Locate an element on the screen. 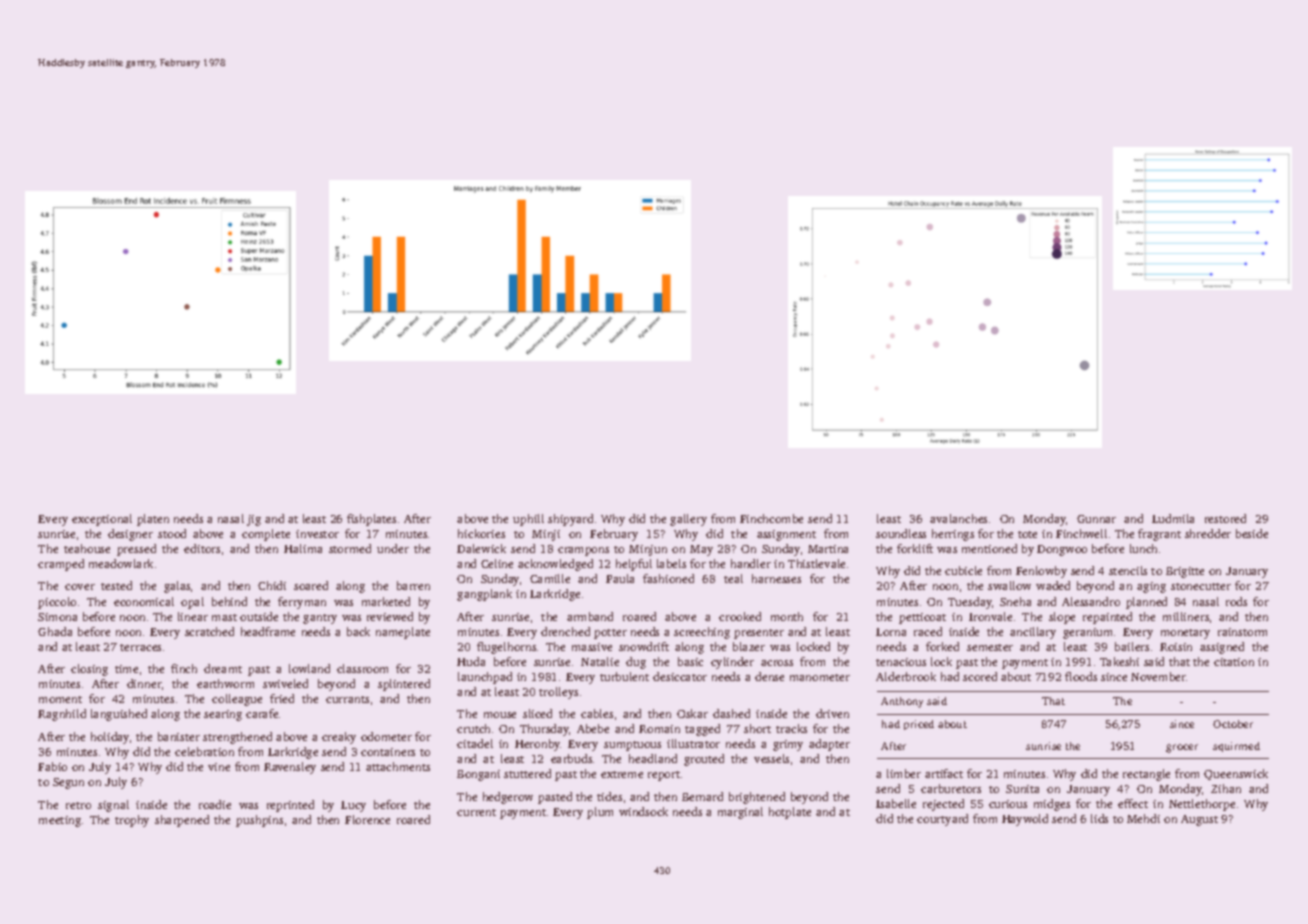  Gunnar is located at coordinates (1096, 519).
